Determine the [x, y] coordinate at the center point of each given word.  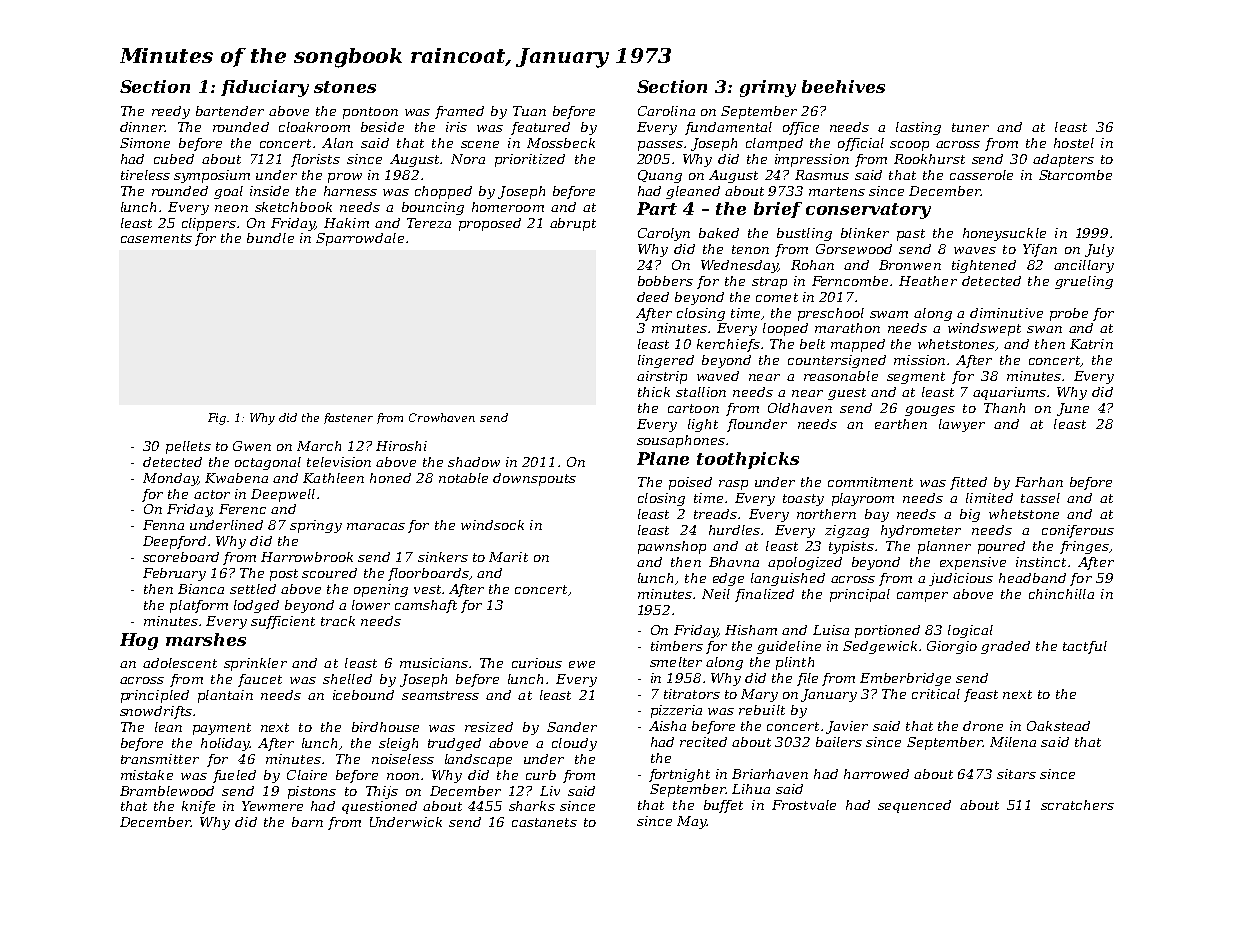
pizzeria [676, 711]
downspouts [534, 479]
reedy [171, 112]
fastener [348, 418]
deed [653, 297]
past [911, 235]
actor [212, 494]
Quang [660, 176]
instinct [1041, 562]
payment [222, 729]
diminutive [1006, 313]
